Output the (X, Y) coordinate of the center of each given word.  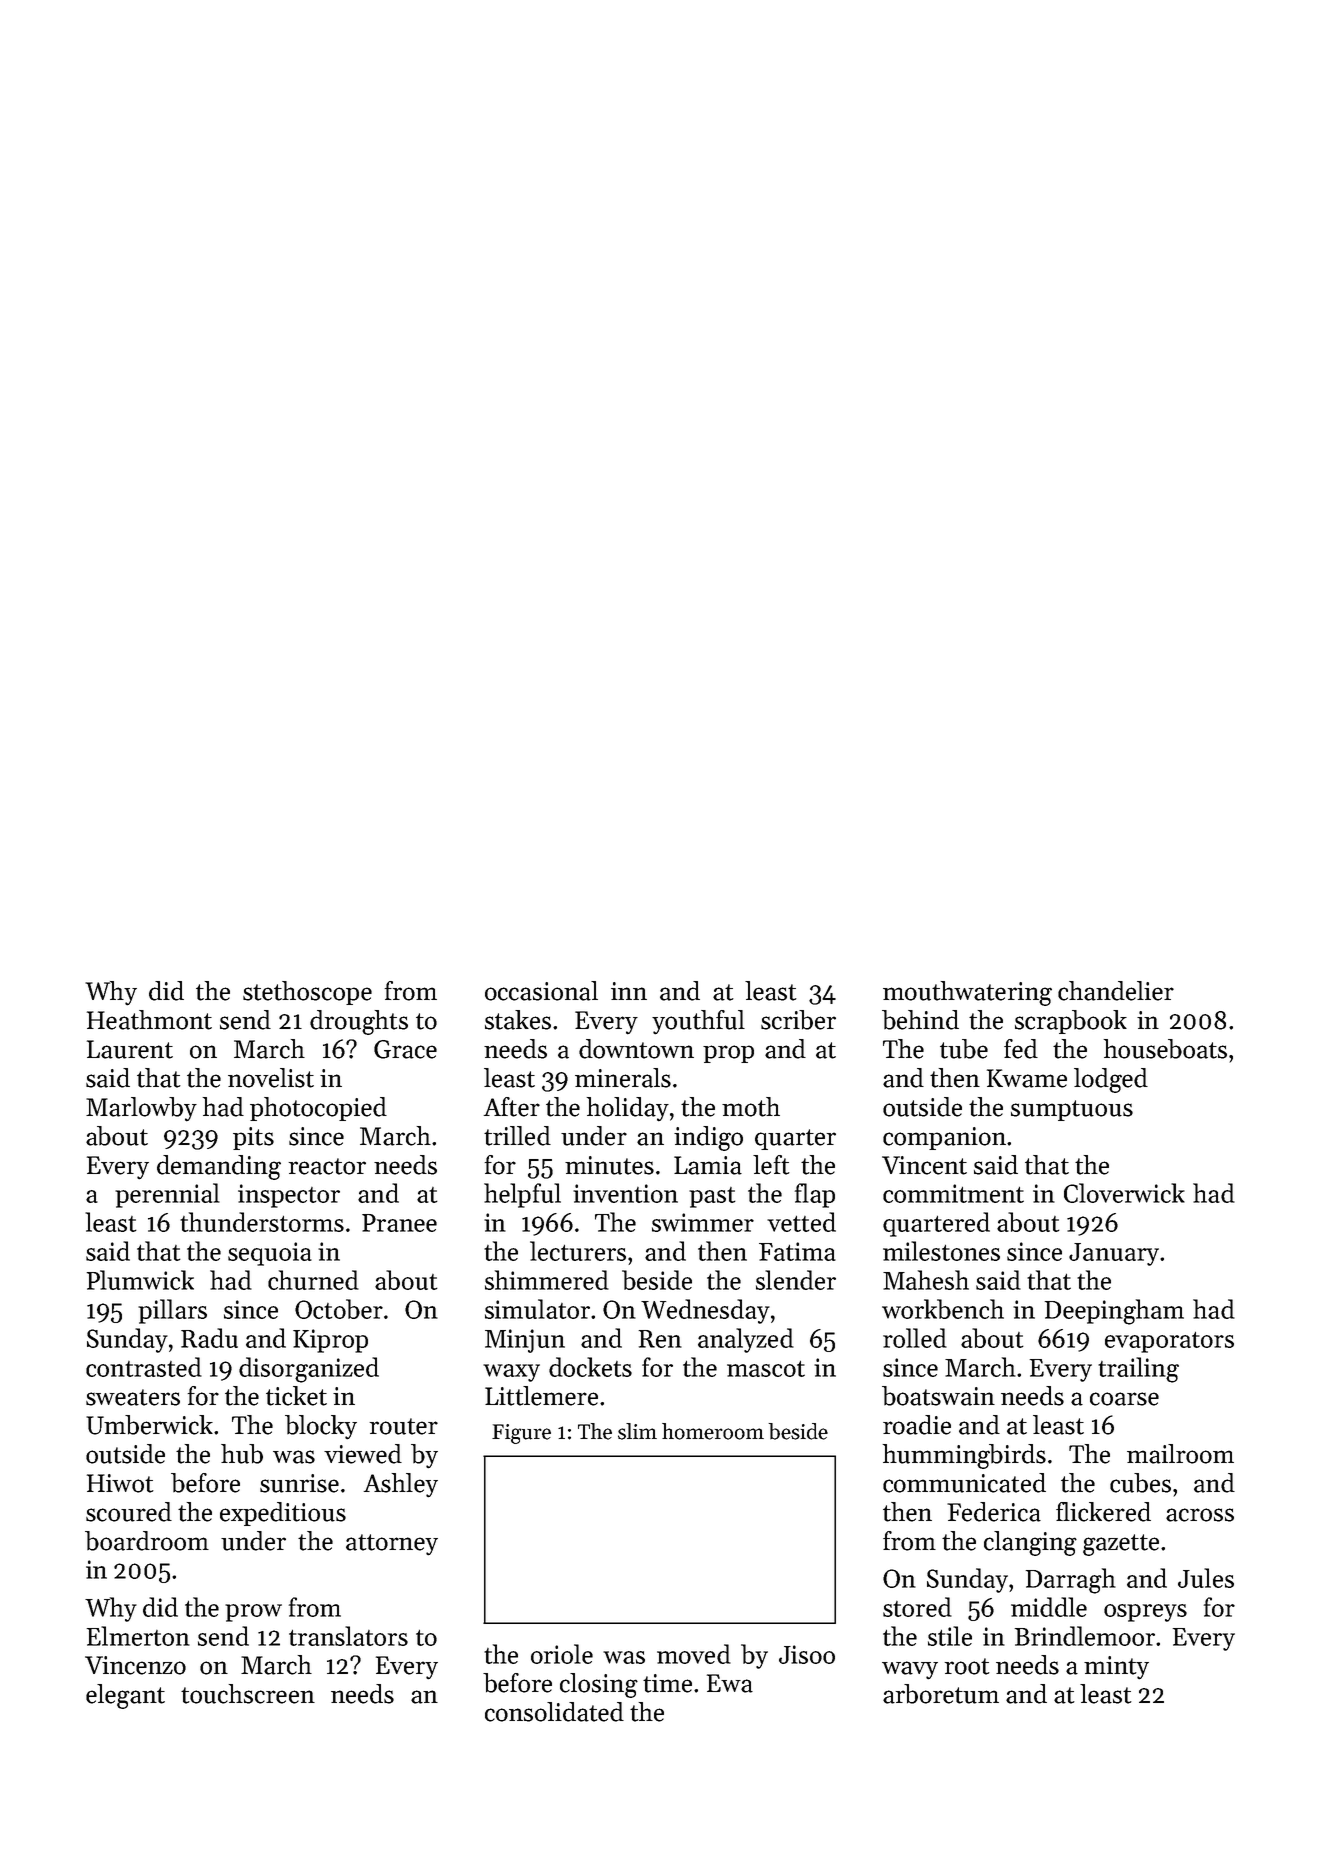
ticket (296, 1396)
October (339, 1309)
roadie (917, 1425)
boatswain (938, 1396)
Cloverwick (1124, 1193)
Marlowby (141, 1109)
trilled (517, 1136)
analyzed (746, 1340)
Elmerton (138, 1636)
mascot (766, 1369)
